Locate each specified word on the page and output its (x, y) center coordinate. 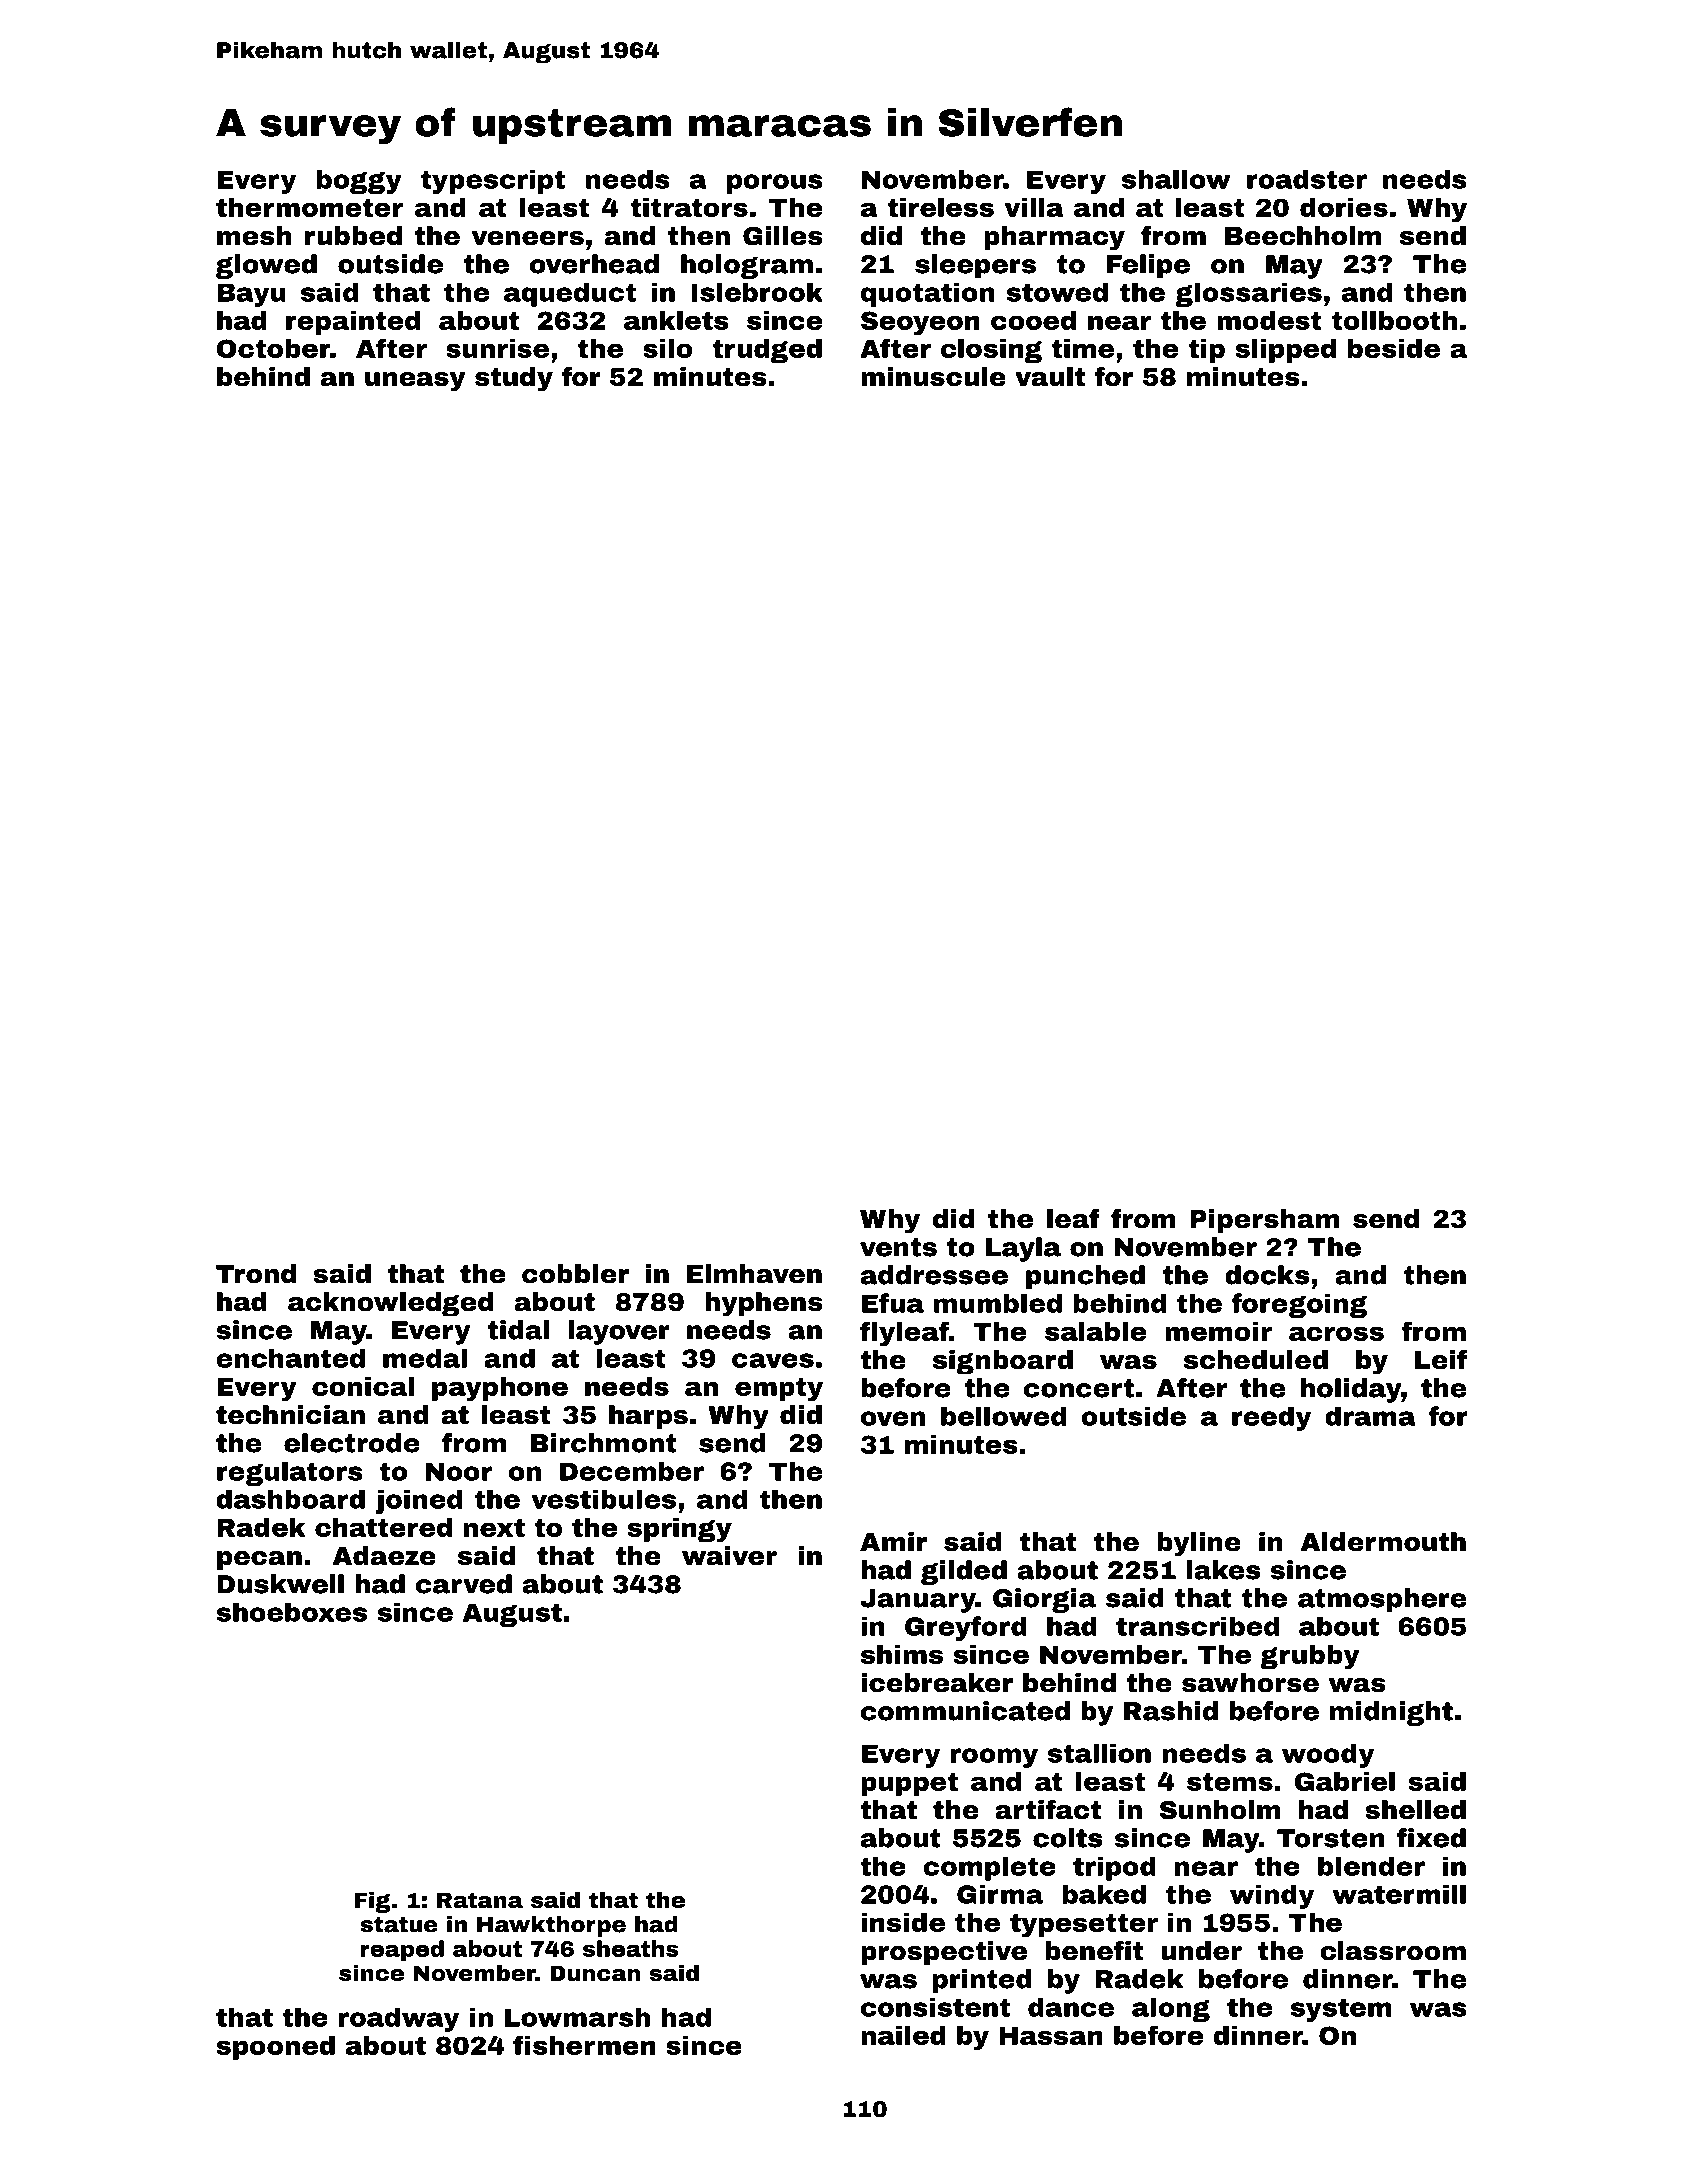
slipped (1285, 351)
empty (779, 1389)
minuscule (933, 377)
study (514, 379)
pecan (259, 1560)
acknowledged (390, 1304)
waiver (729, 1556)
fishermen (584, 2045)
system (1341, 2010)
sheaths (631, 1948)
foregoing (1299, 1305)
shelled (1415, 1810)
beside (1394, 348)
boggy (359, 181)
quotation (928, 294)
